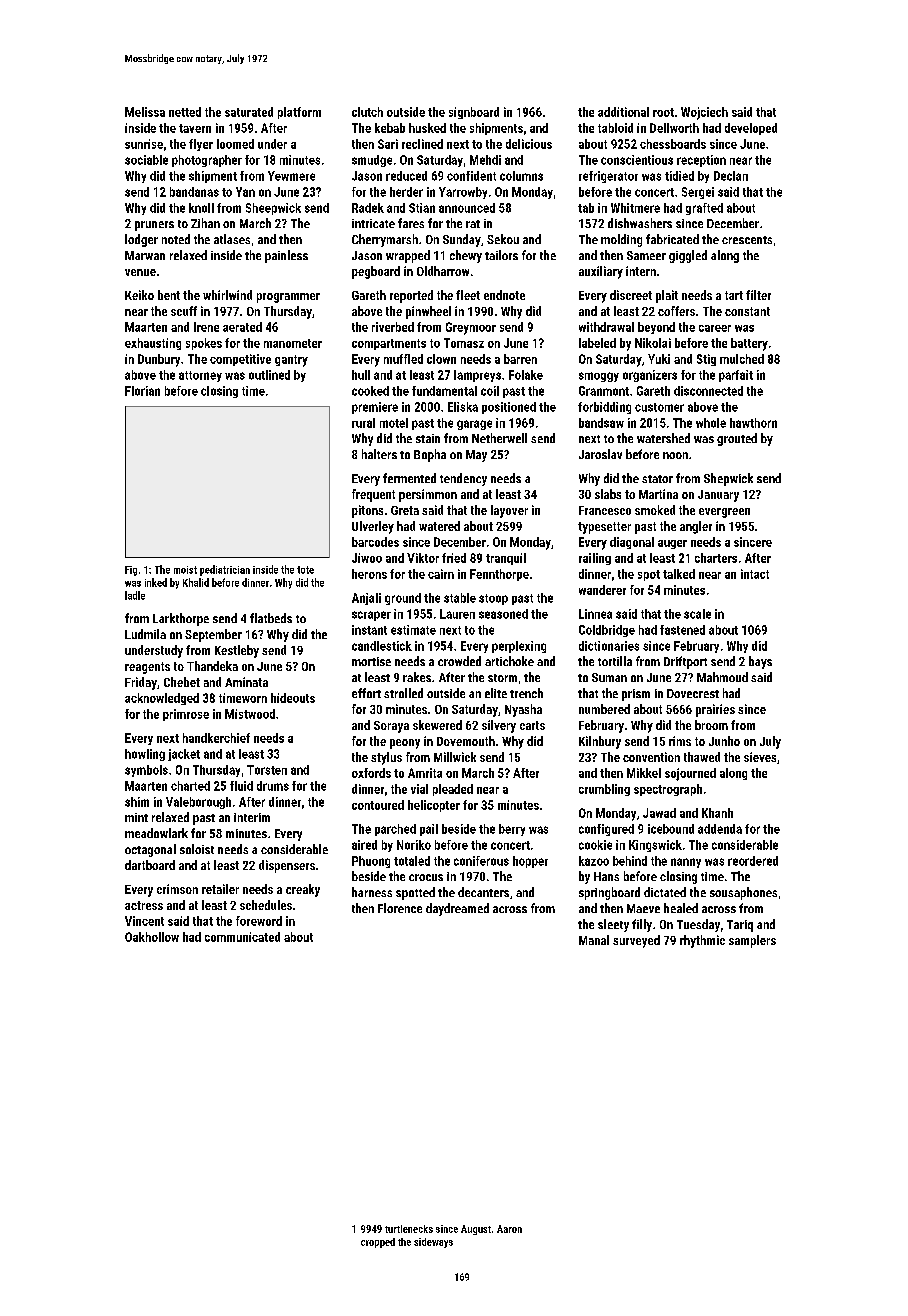 Image resolution: width=908 pixels, height=1316 pixels. Describe the element at coordinates (378, 1243) in the screenshot. I see `cropped` at that location.
